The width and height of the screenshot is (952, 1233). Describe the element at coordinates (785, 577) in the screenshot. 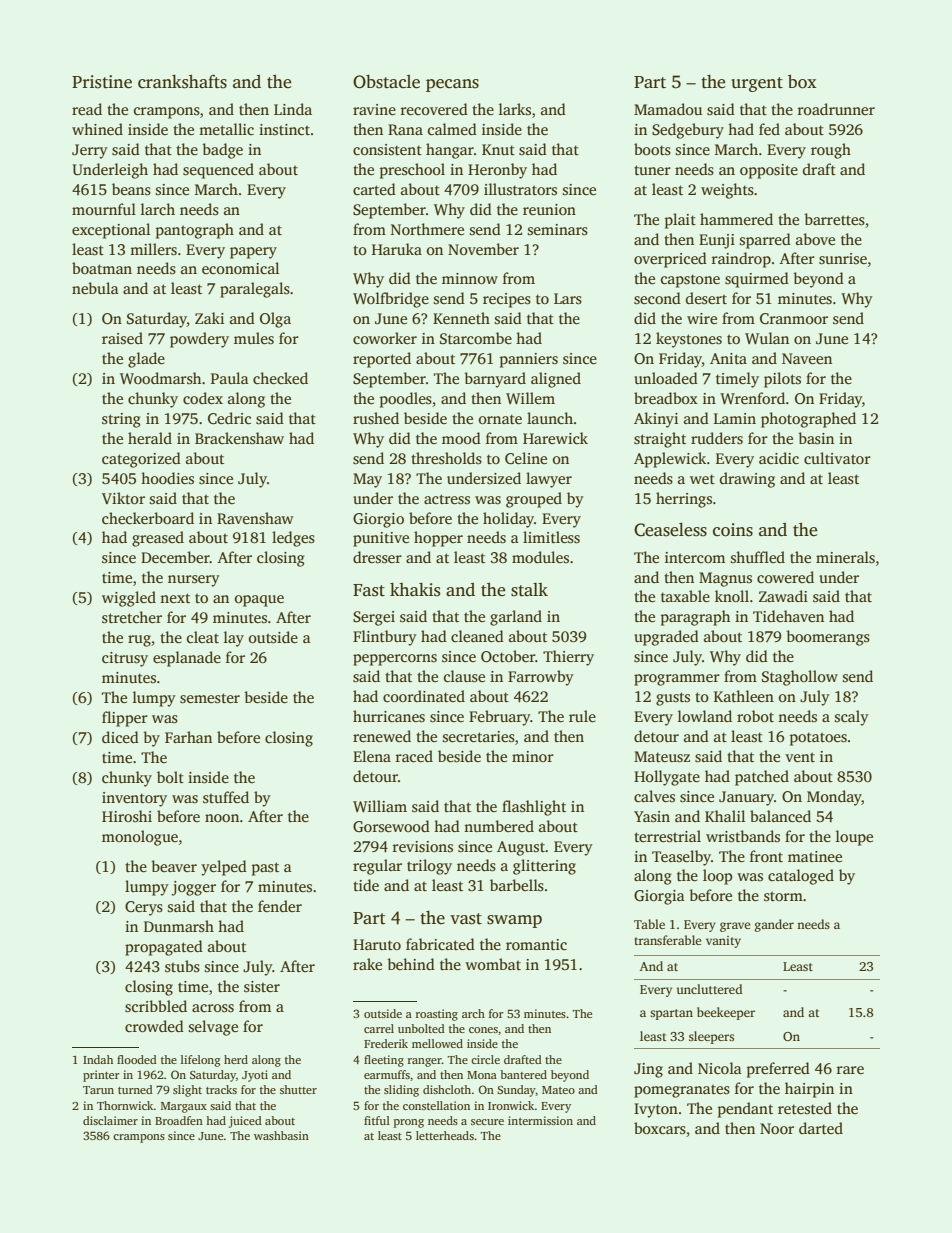

I see `cowered` at that location.
